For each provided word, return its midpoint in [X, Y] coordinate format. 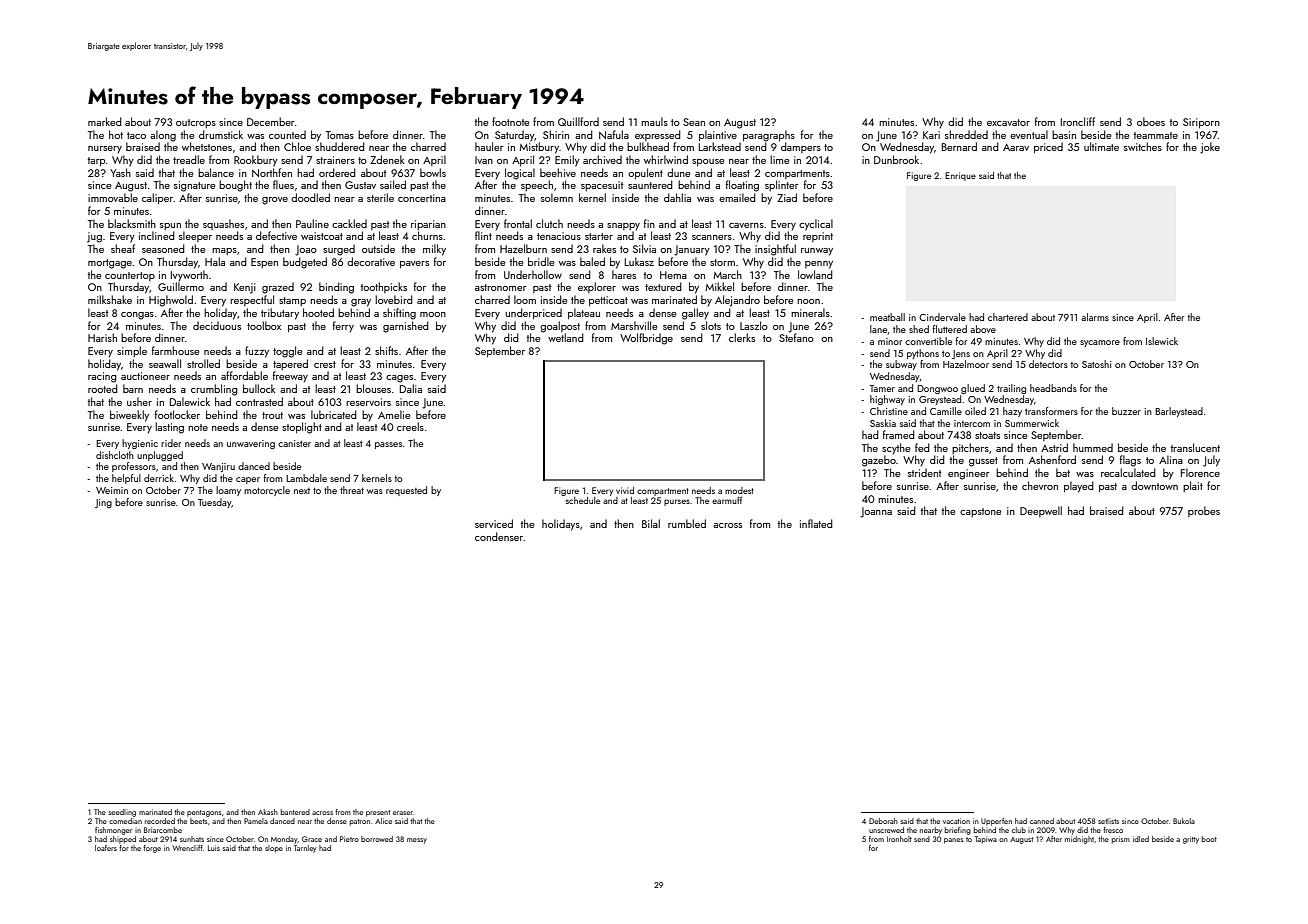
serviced [494, 523]
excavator [1008, 122]
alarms [1095, 317]
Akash [268, 812]
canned [1042, 821]
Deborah [883, 821]
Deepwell [1041, 511]
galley [695, 314]
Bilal [651, 523]
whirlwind [666, 159]
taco [136, 135]
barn [133, 388]
